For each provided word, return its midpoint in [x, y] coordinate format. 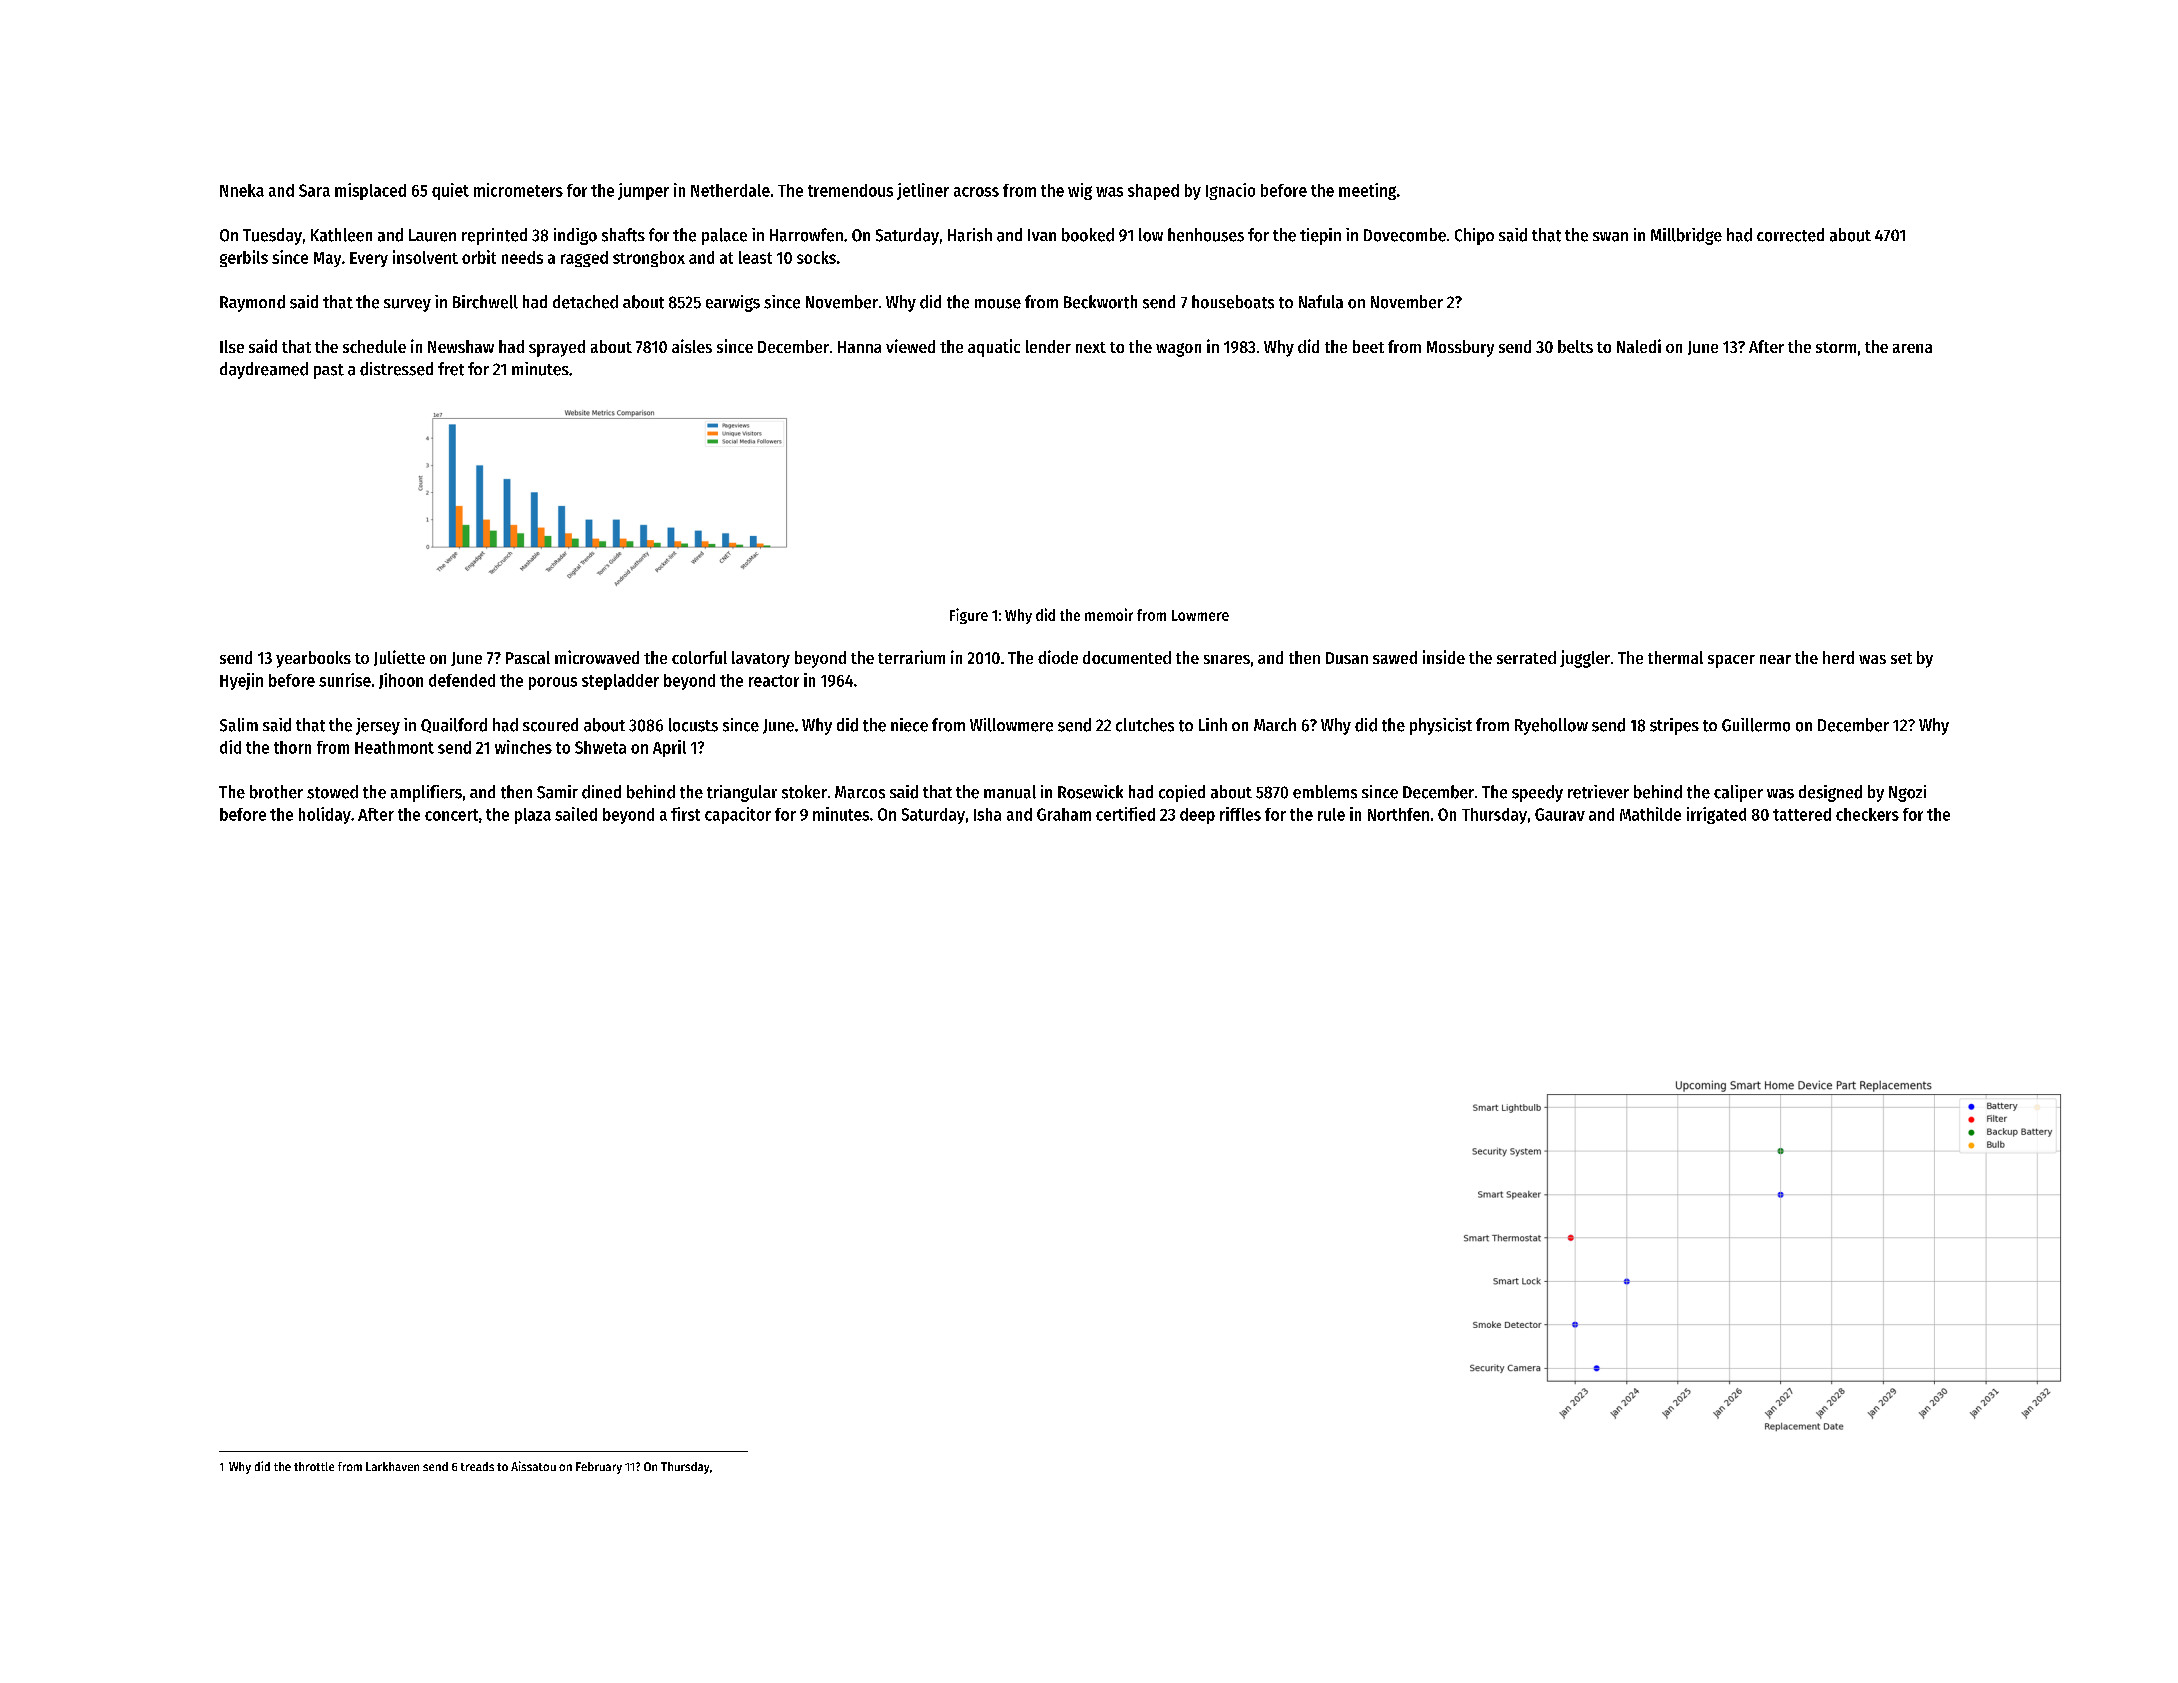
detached [585, 302]
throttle [314, 1466]
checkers [1867, 814]
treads [477, 1466]
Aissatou [533, 1466]
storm [1836, 347]
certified [1125, 814]
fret [451, 369]
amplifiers [426, 793]
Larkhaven [392, 1466]
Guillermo [1756, 725]
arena [1912, 348]
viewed [910, 346]
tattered [1802, 814]
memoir [1109, 614]
